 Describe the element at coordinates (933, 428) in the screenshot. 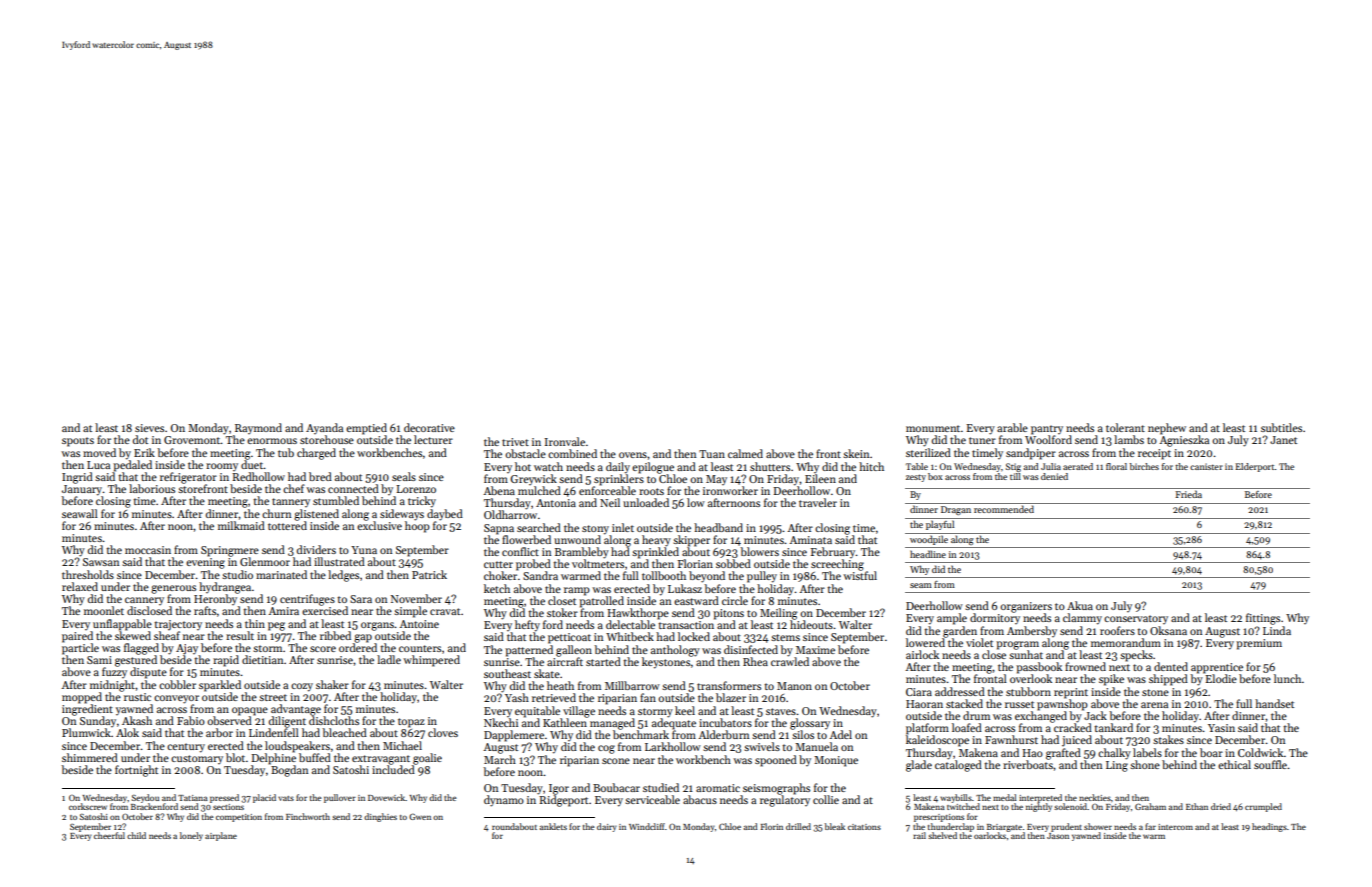

I see `monument` at that location.
